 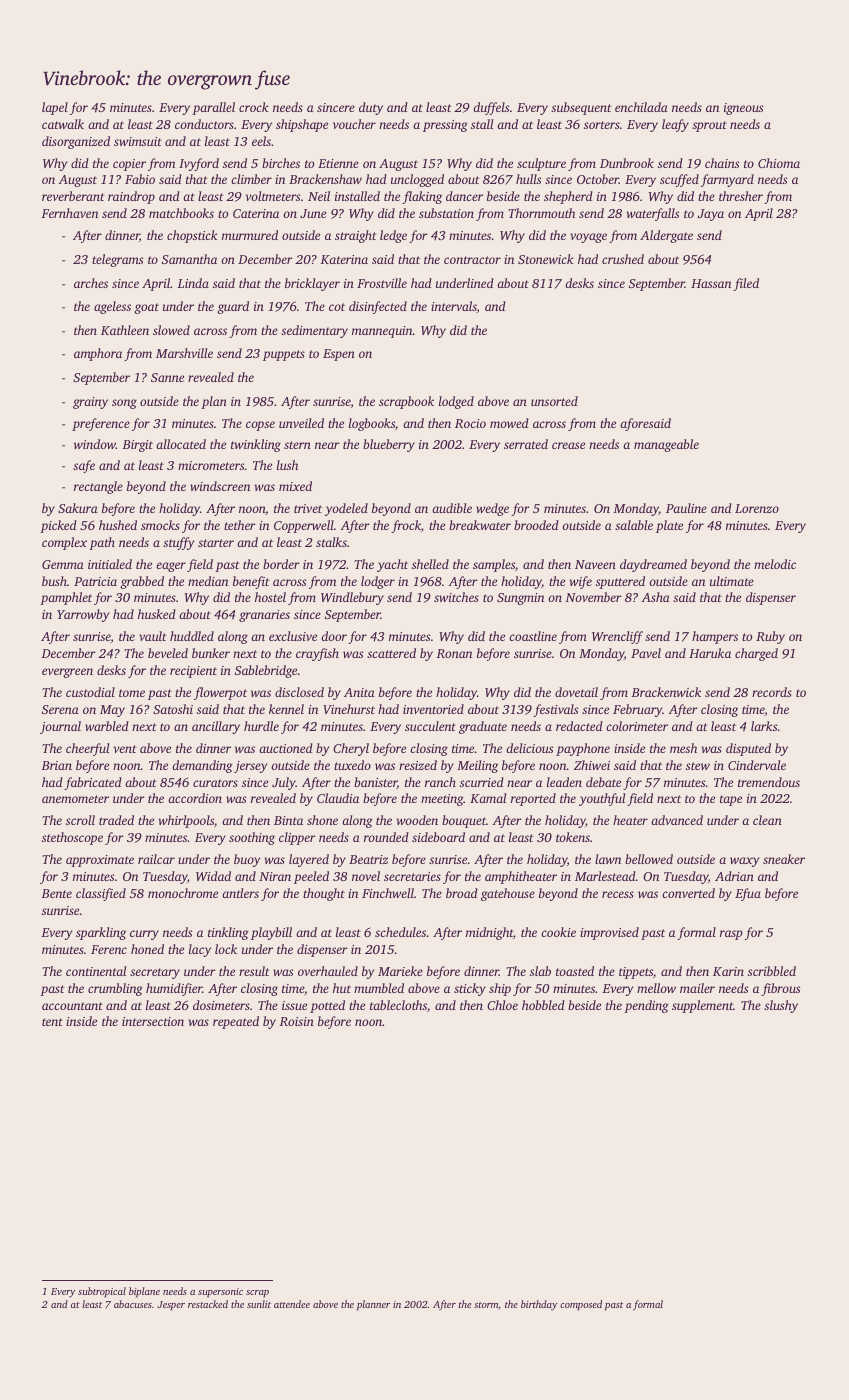 What do you see at coordinates (732, 581) in the document?
I see `ultimate` at bounding box center [732, 581].
